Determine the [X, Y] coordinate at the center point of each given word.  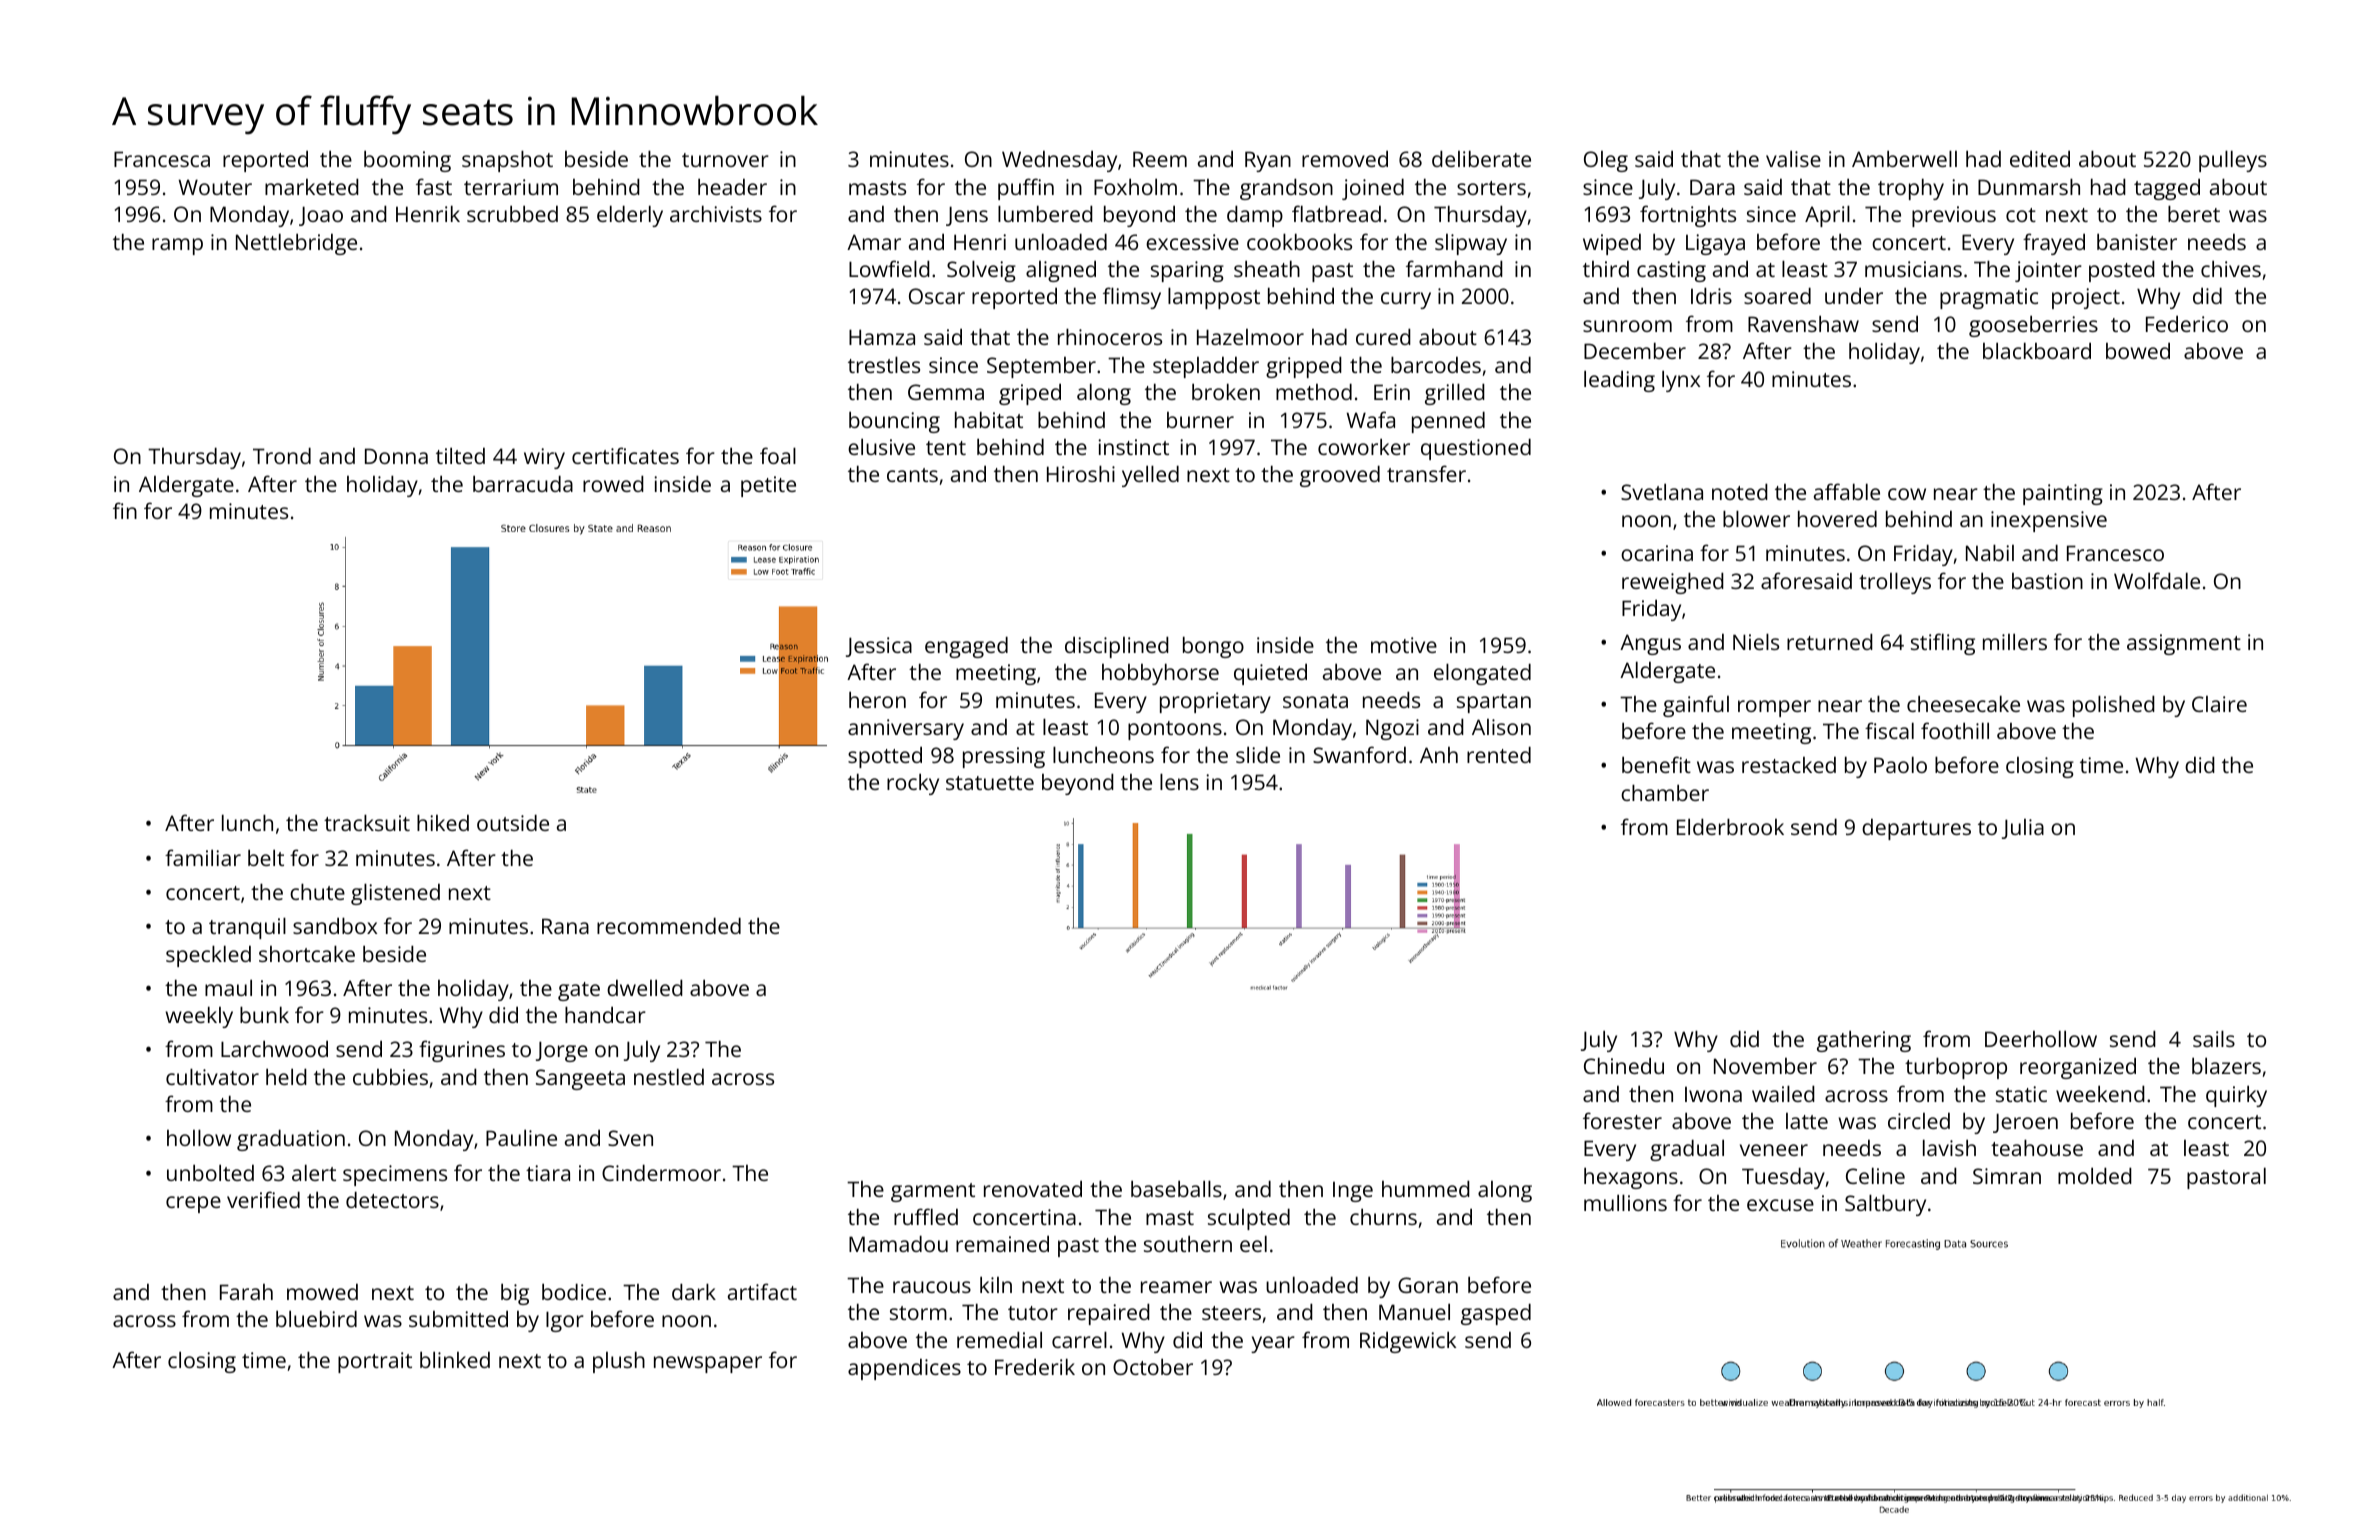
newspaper [708, 1364]
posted [2122, 271]
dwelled [645, 987]
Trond [282, 455]
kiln [996, 1284]
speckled [208, 956]
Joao [321, 216]
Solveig [981, 271]
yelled [1150, 476]
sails [2214, 1038]
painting [2063, 494]
